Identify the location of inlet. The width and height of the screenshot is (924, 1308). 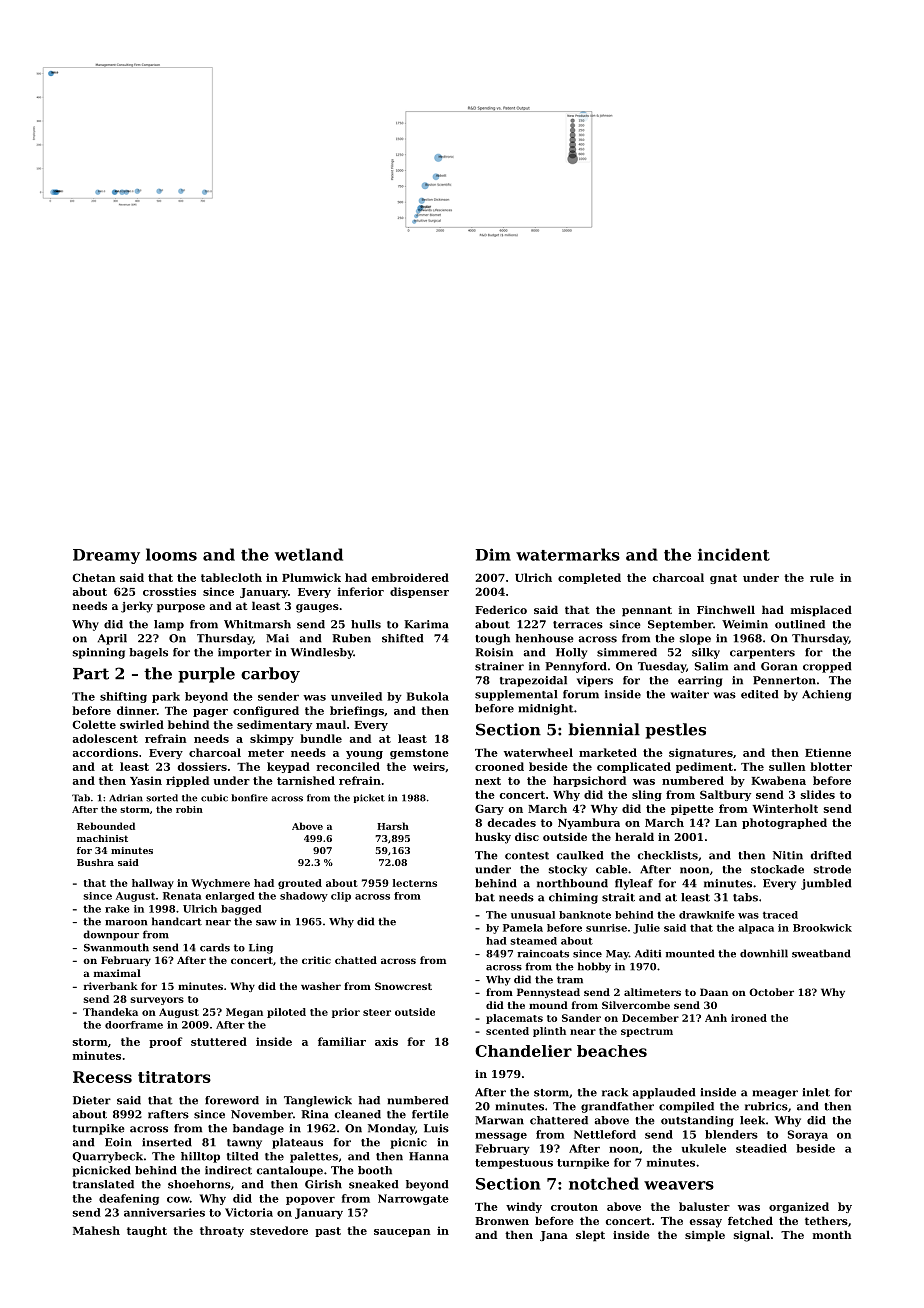
(816, 1092).
